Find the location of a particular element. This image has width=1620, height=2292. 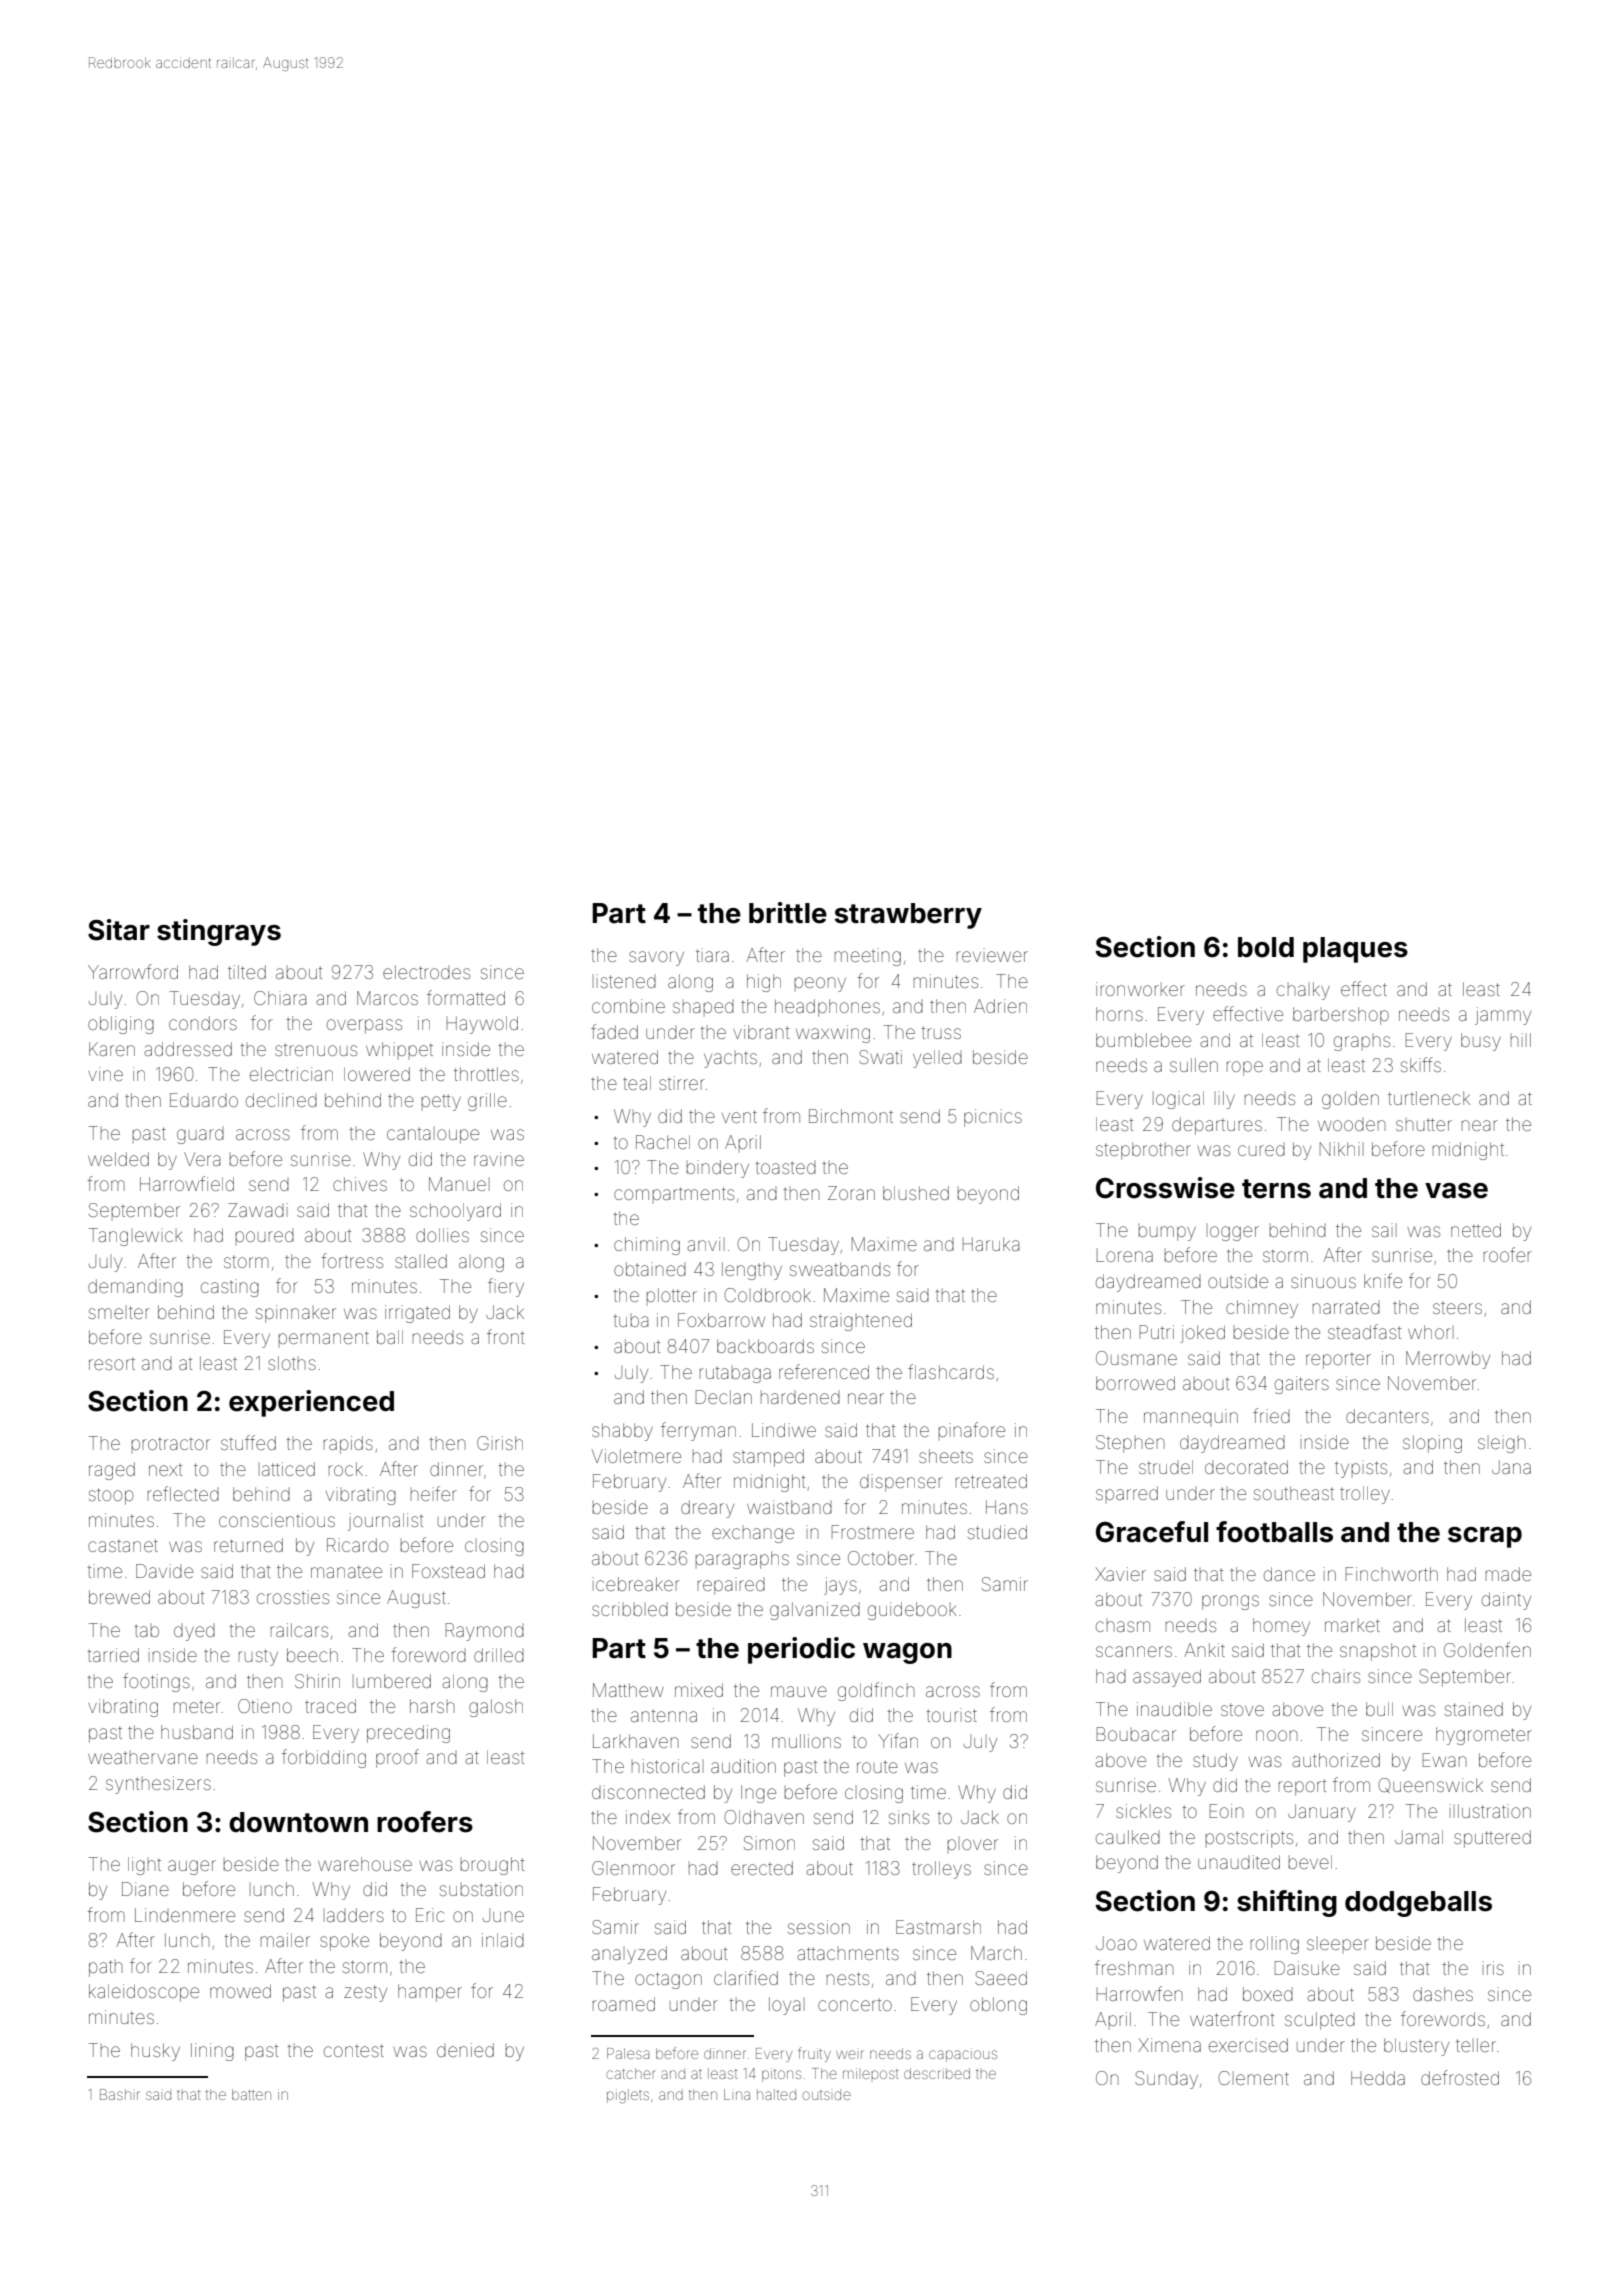

noon is located at coordinates (1277, 1735).
